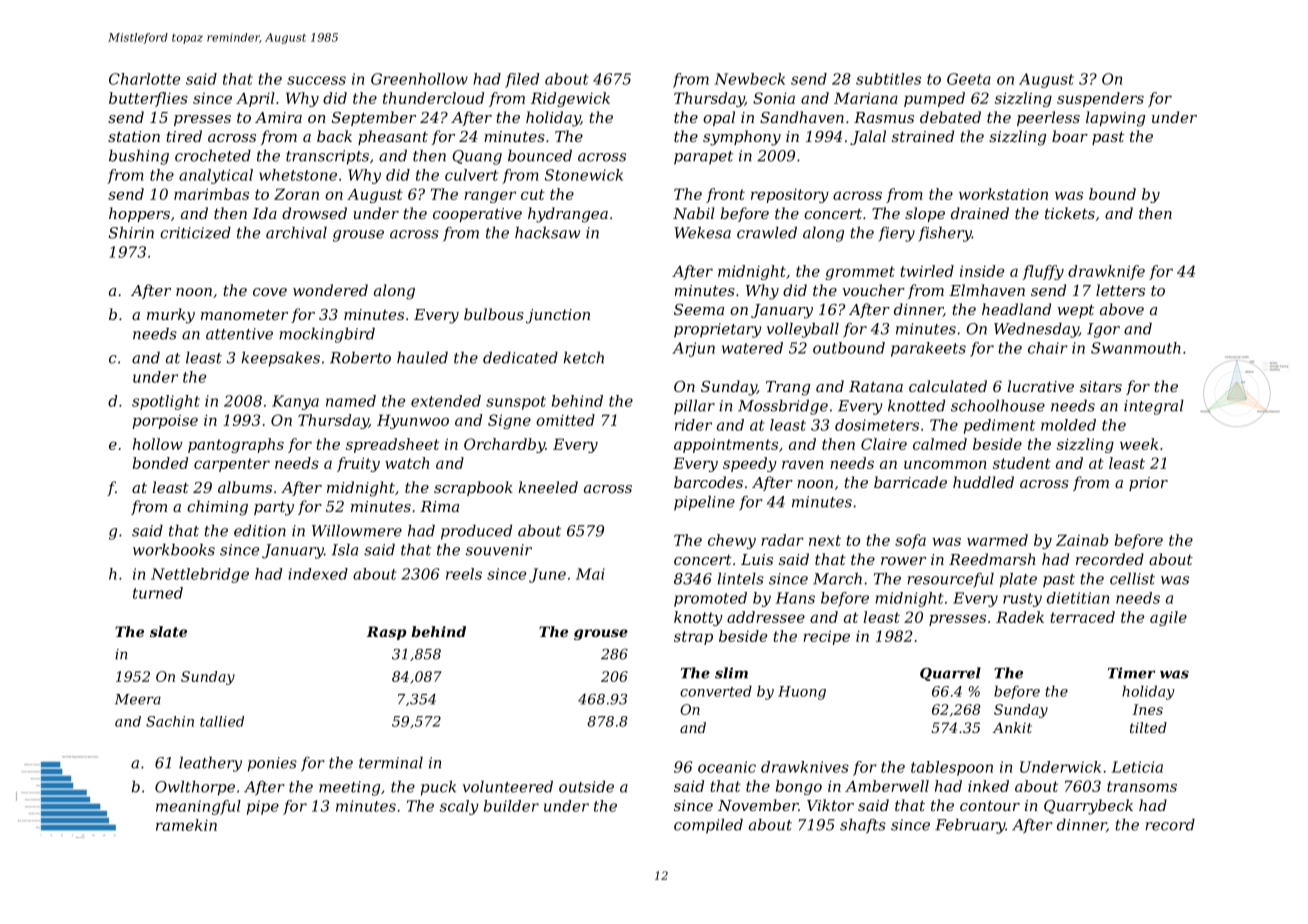 The width and height of the screenshot is (1308, 924). Describe the element at coordinates (144, 79) in the screenshot. I see `Charlotte` at that location.
